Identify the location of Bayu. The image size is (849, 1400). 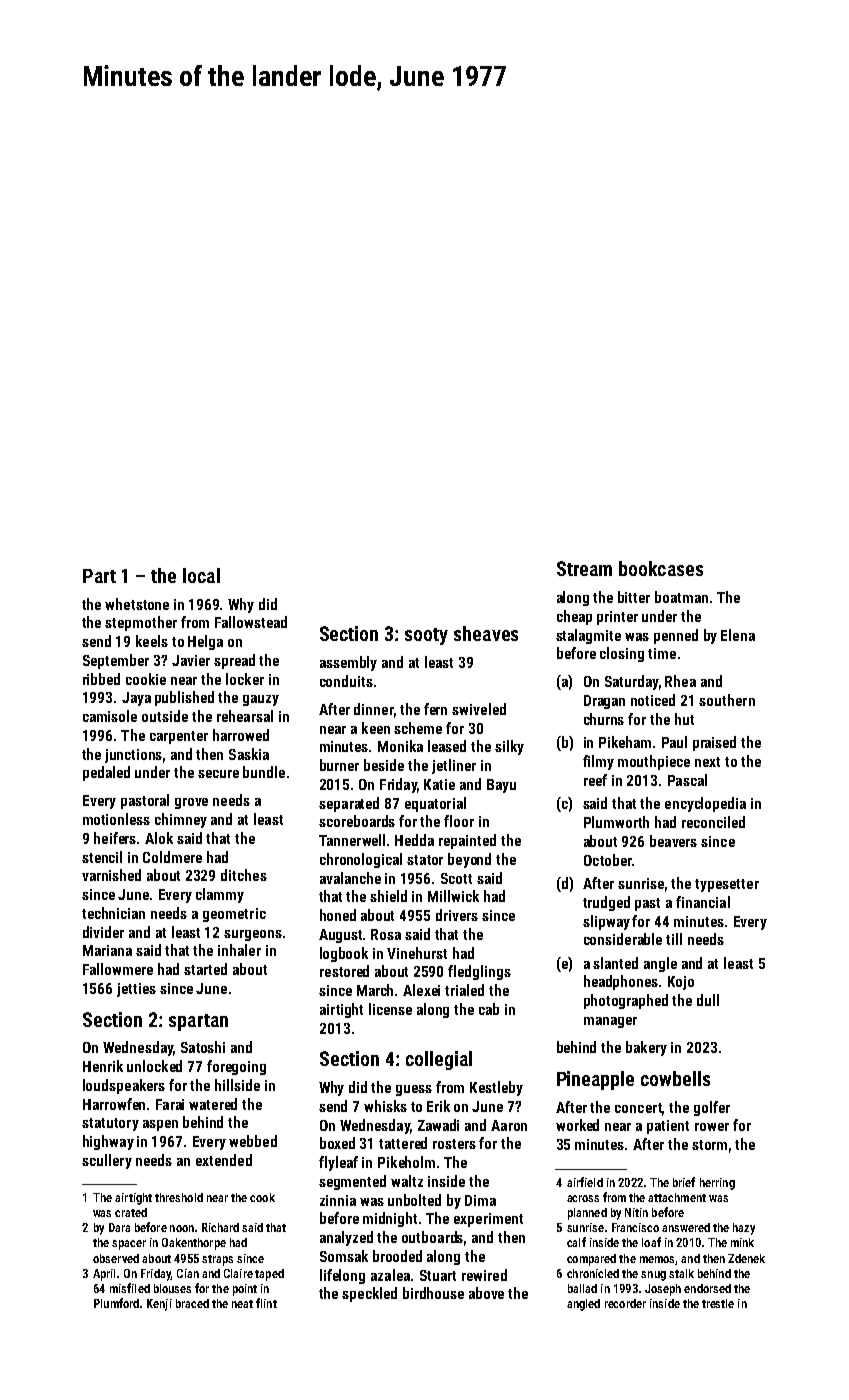
(501, 786).
